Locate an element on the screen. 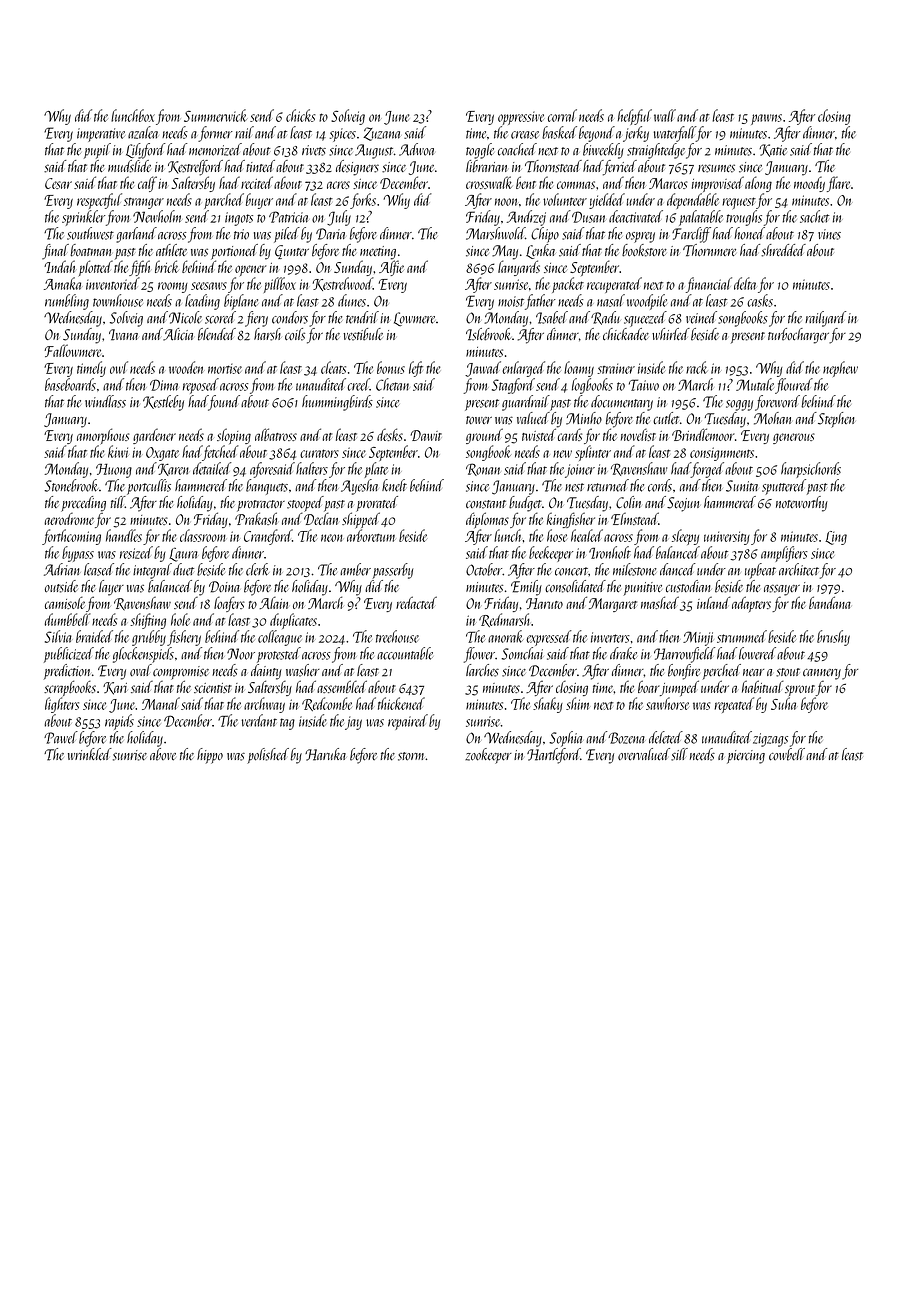  hippo is located at coordinates (210, 756).
